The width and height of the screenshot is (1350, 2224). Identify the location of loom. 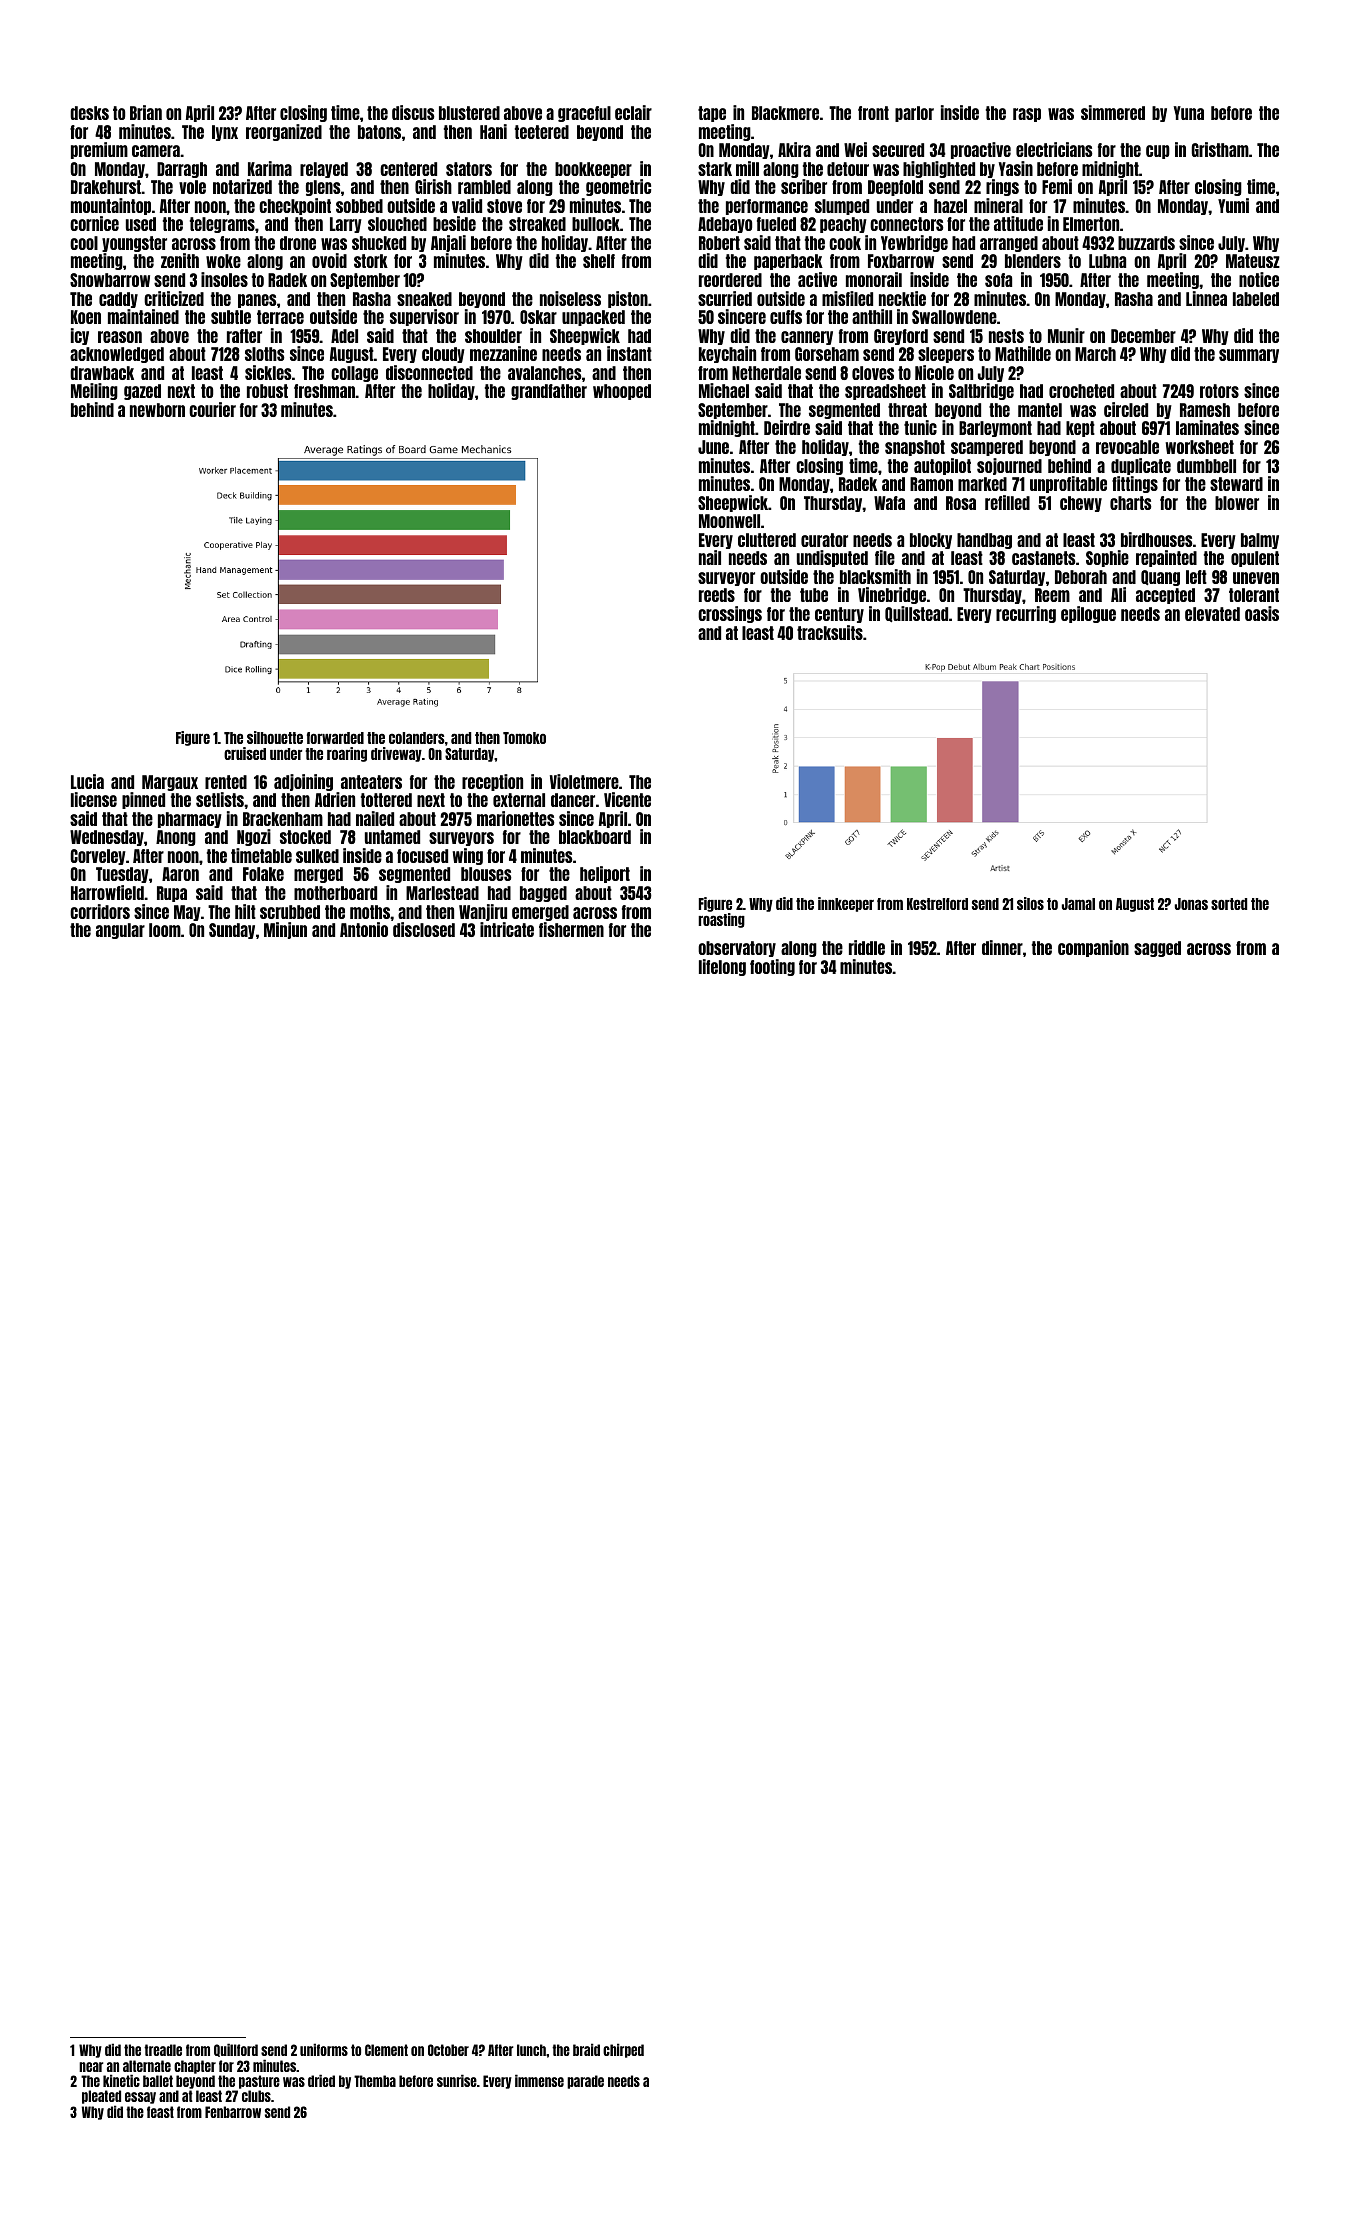
(165, 930).
